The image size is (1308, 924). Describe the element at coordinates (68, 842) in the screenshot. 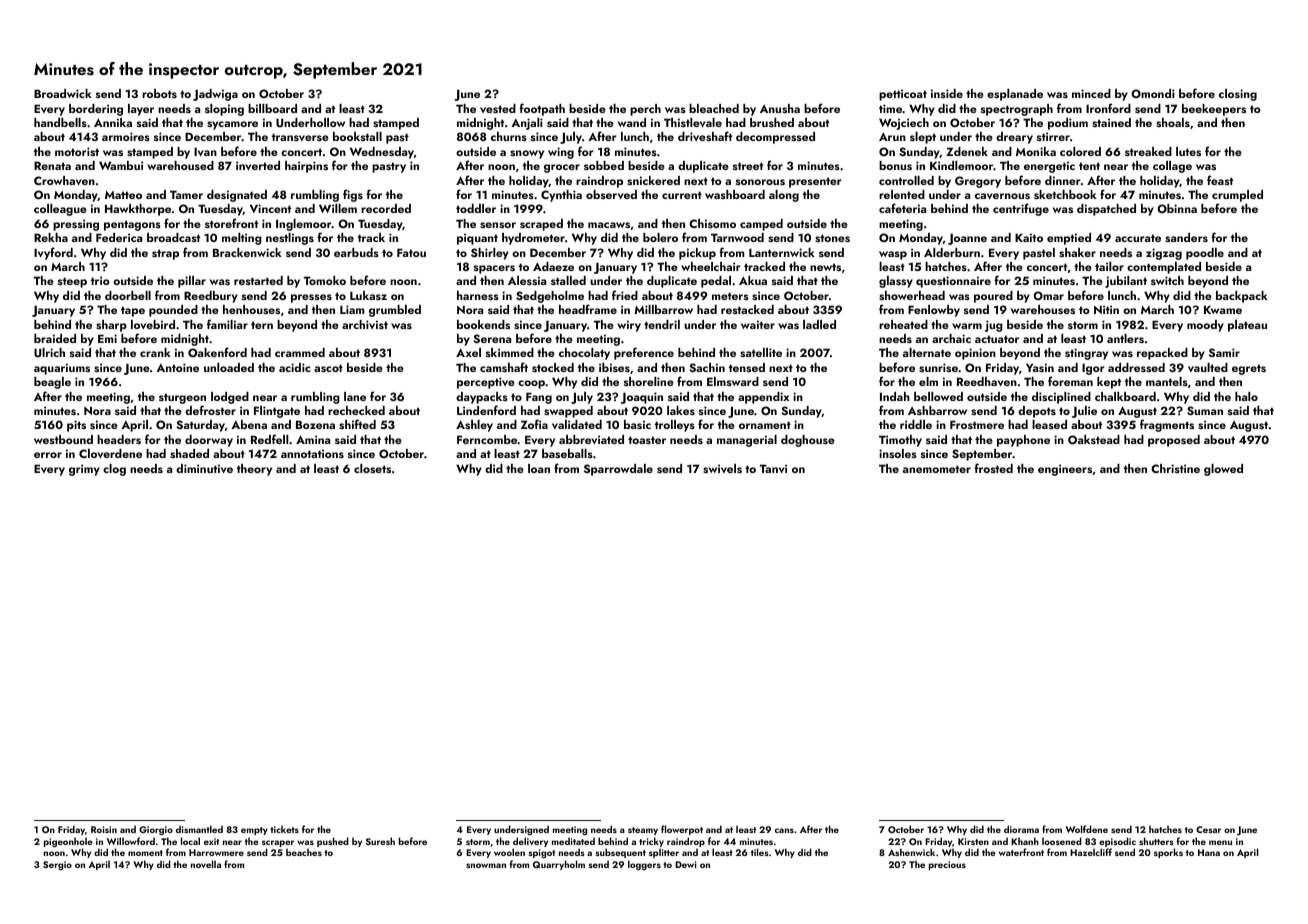

I see `pigeonhole` at that location.
